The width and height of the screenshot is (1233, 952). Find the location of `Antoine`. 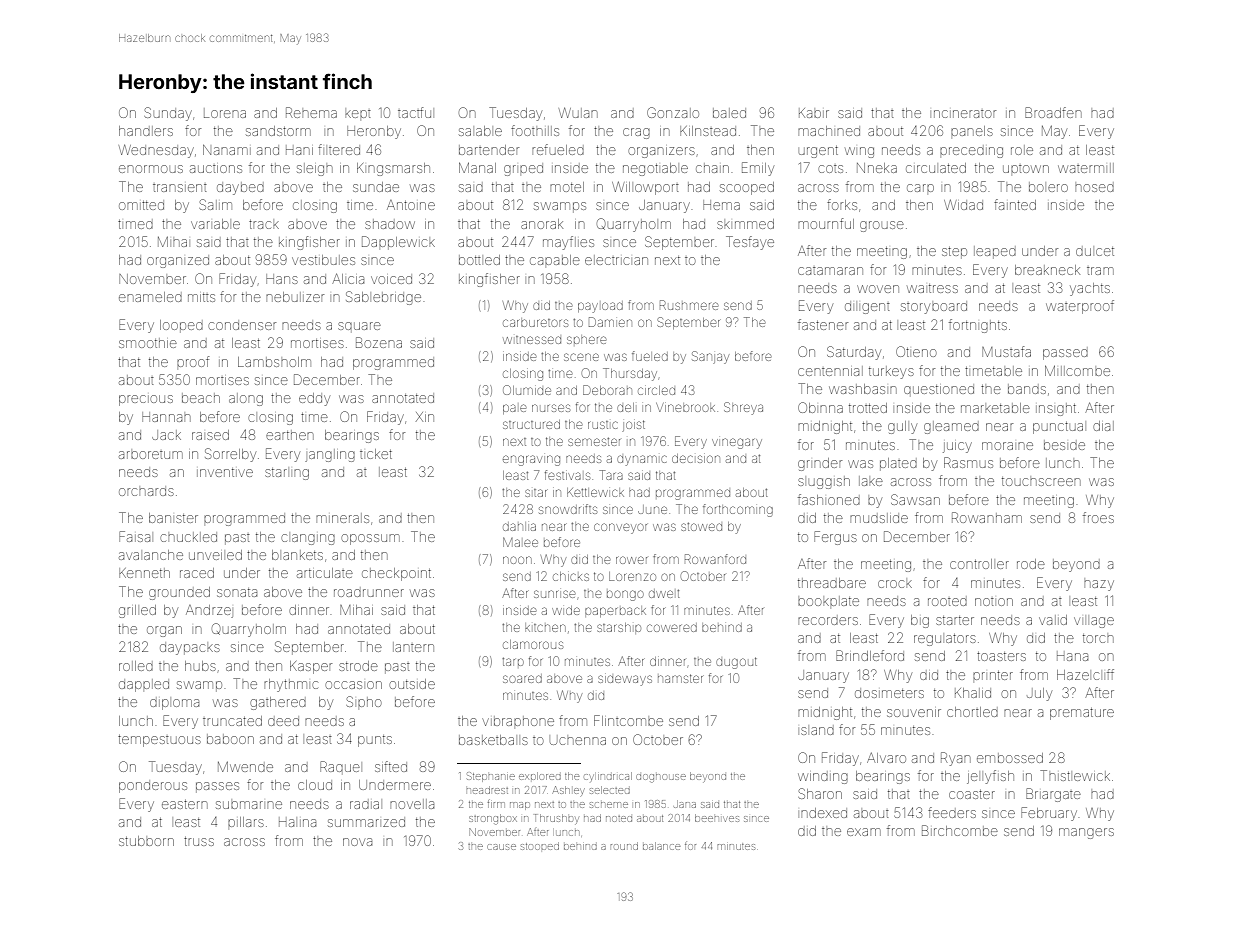

Antoine is located at coordinates (411, 205).
